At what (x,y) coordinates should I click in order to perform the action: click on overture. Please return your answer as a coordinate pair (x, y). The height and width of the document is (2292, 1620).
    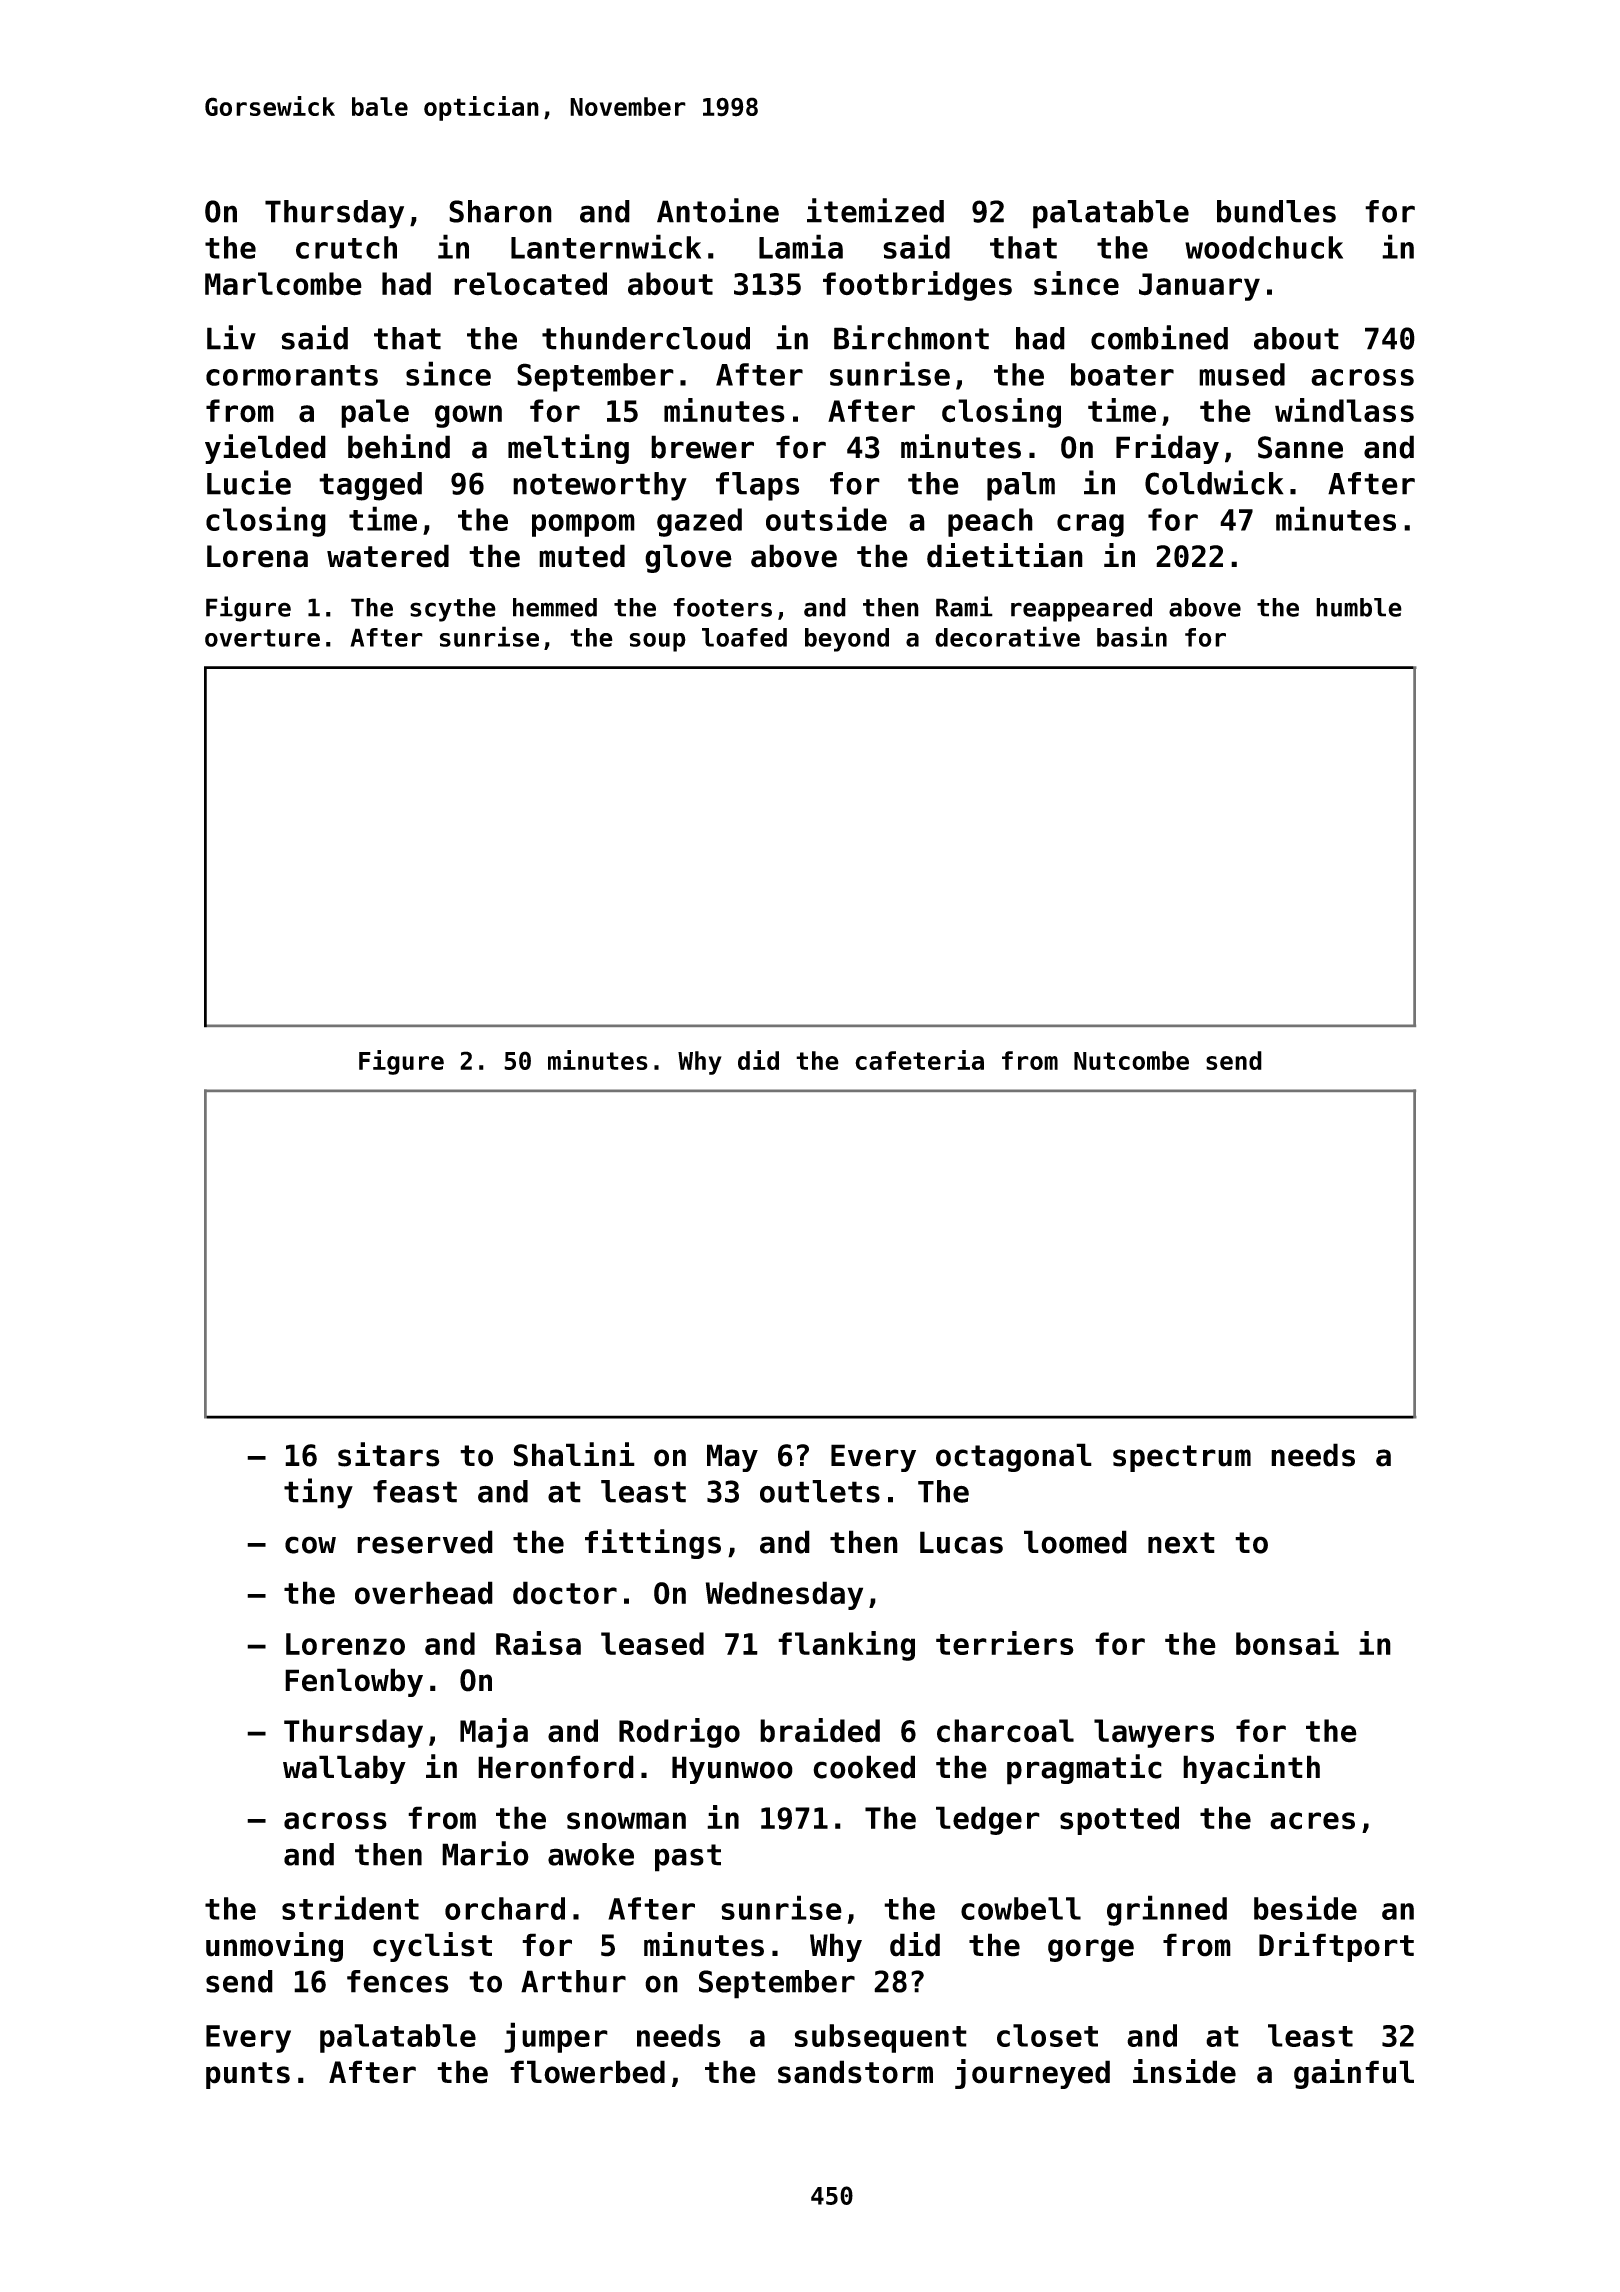
    Looking at the image, I should click on (262, 638).
